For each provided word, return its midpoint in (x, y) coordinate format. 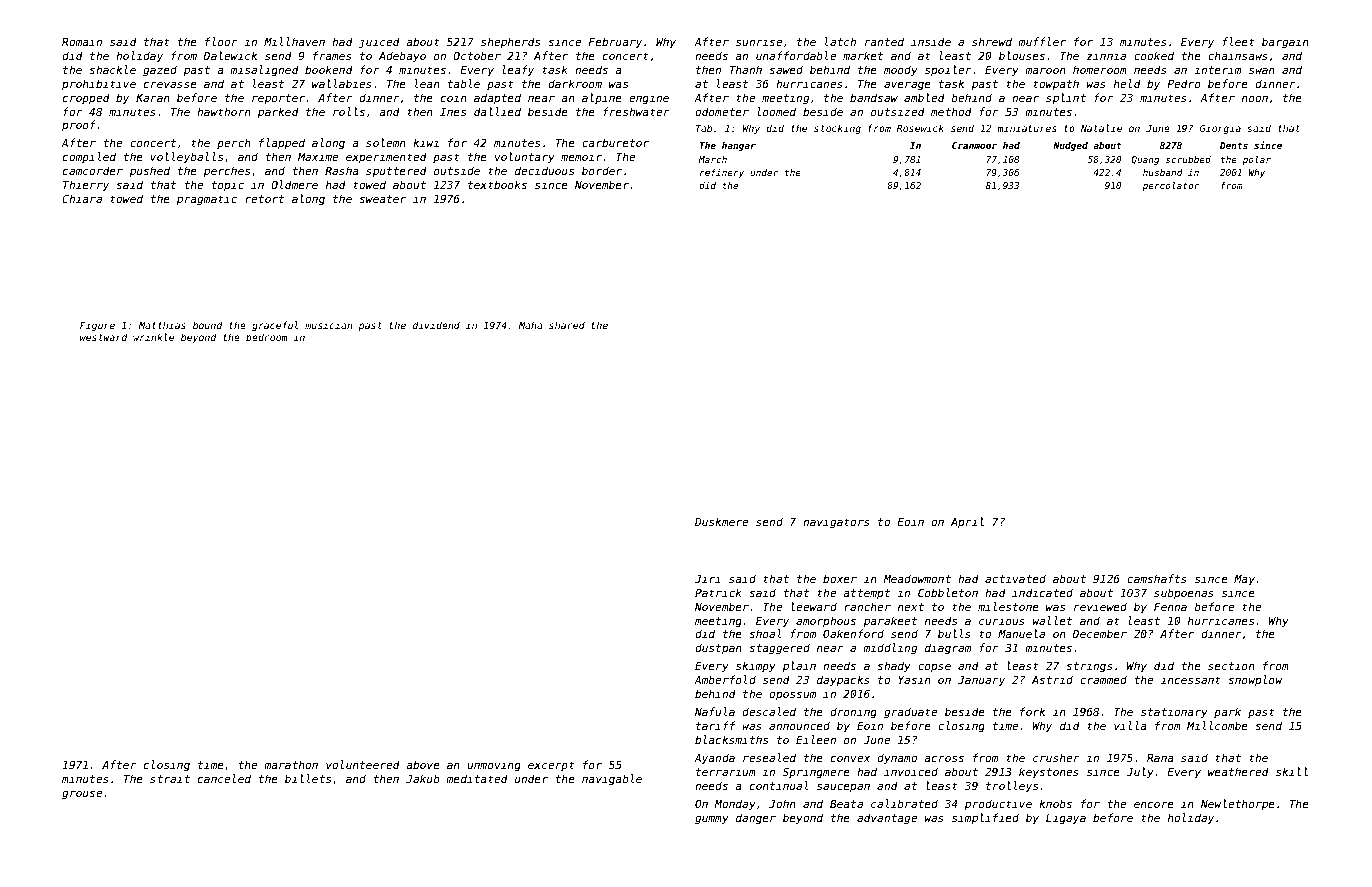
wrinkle (153, 337)
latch (840, 41)
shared (567, 325)
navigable (612, 780)
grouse (82, 795)
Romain (82, 41)
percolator (1170, 186)
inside (931, 41)
